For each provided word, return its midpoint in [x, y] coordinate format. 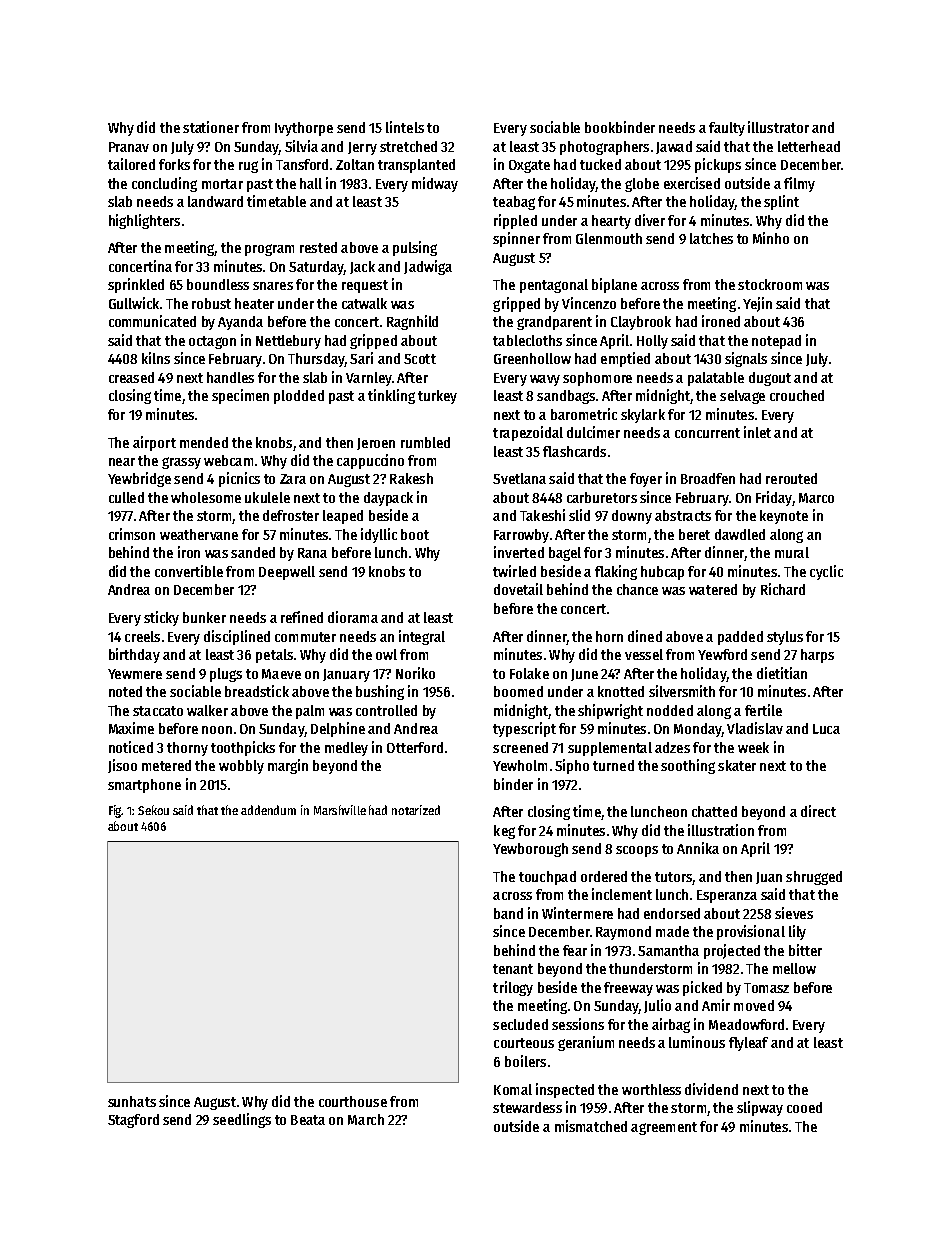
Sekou [153, 810]
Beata [308, 1120]
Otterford [415, 747]
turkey [437, 397]
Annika [698, 848]
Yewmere [135, 674]
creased [131, 377]
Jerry [362, 148]
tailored [131, 164]
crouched [797, 395]
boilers [525, 1061]
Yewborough [530, 850]
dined [645, 636]
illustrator [778, 127]
